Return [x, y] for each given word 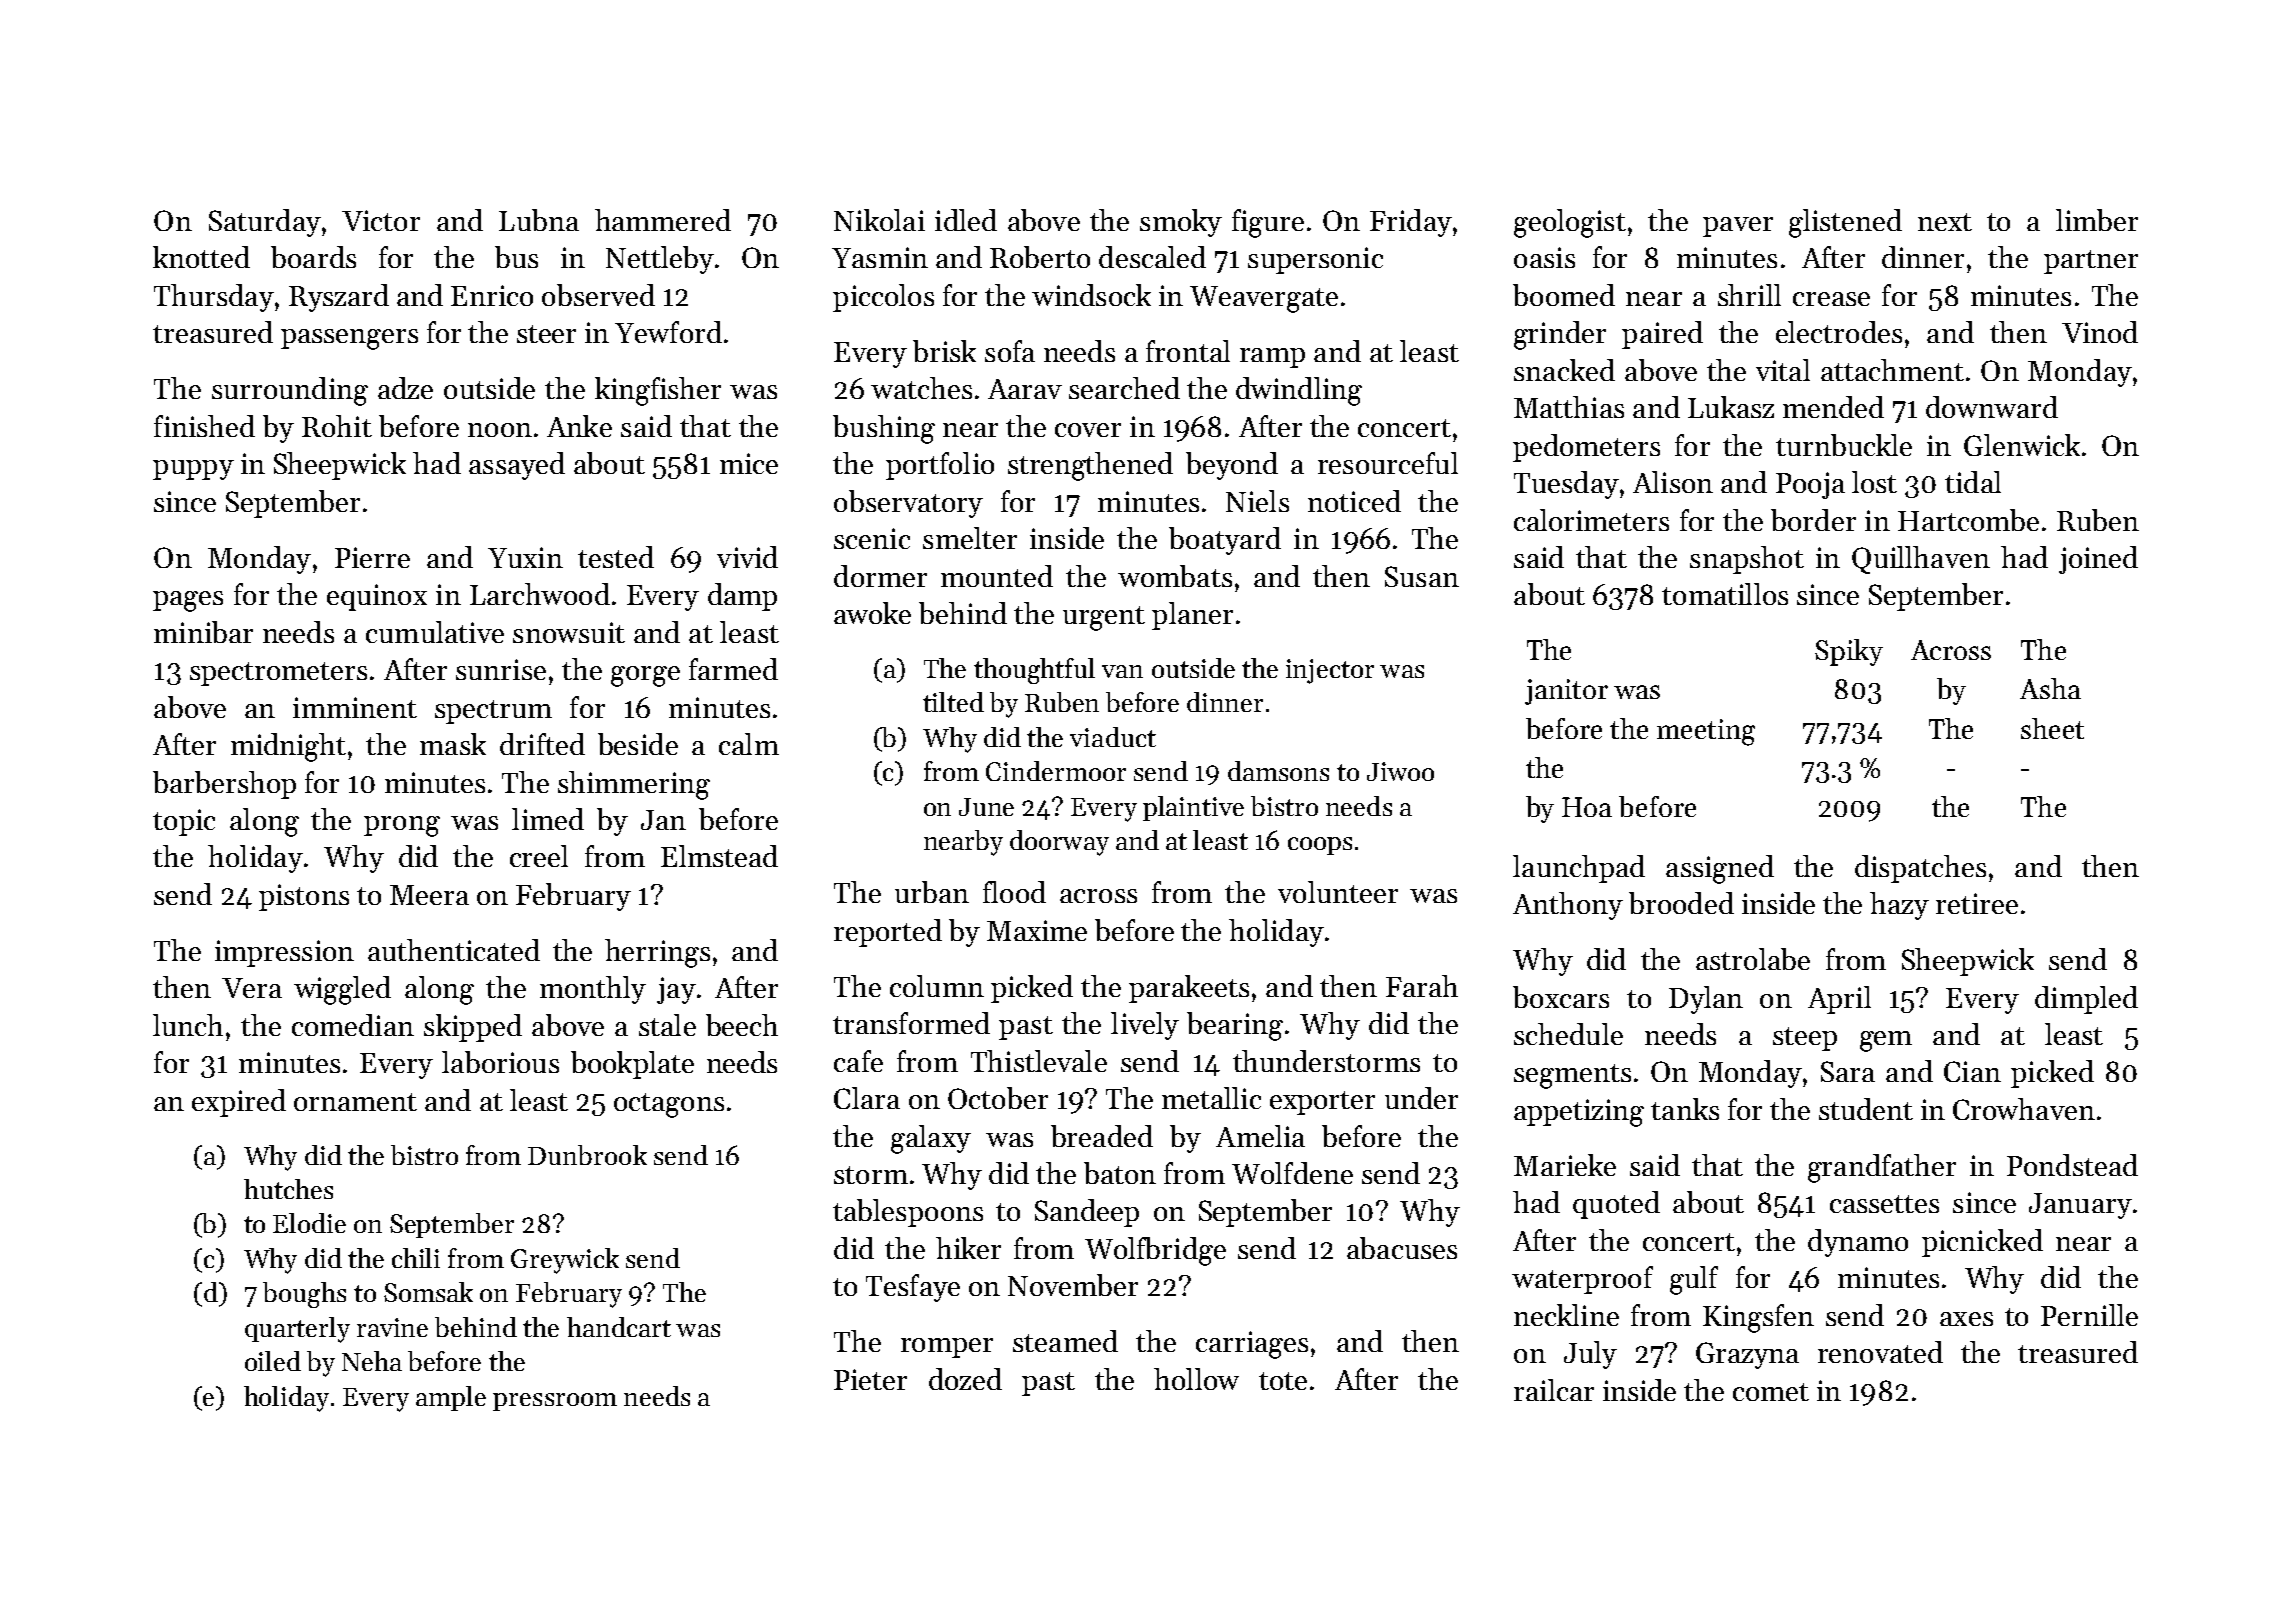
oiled [273, 1361]
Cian [1972, 1071]
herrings [657, 953]
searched [1124, 388]
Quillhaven [1921, 560]
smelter [970, 538]
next [1945, 222]
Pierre [372, 557]
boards [313, 257]
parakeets [1189, 989]
